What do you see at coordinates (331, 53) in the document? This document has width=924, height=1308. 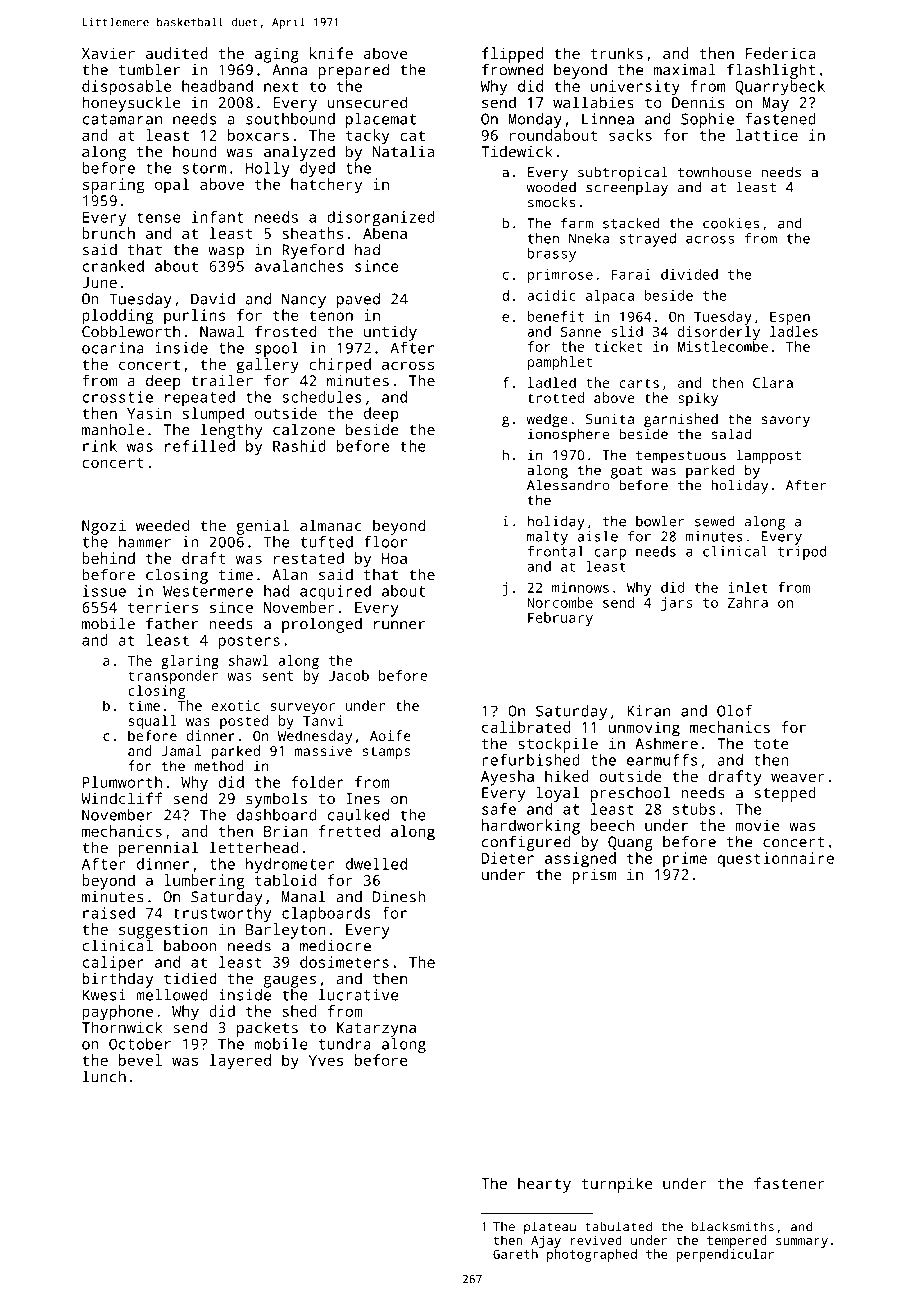 I see `knife` at bounding box center [331, 53].
